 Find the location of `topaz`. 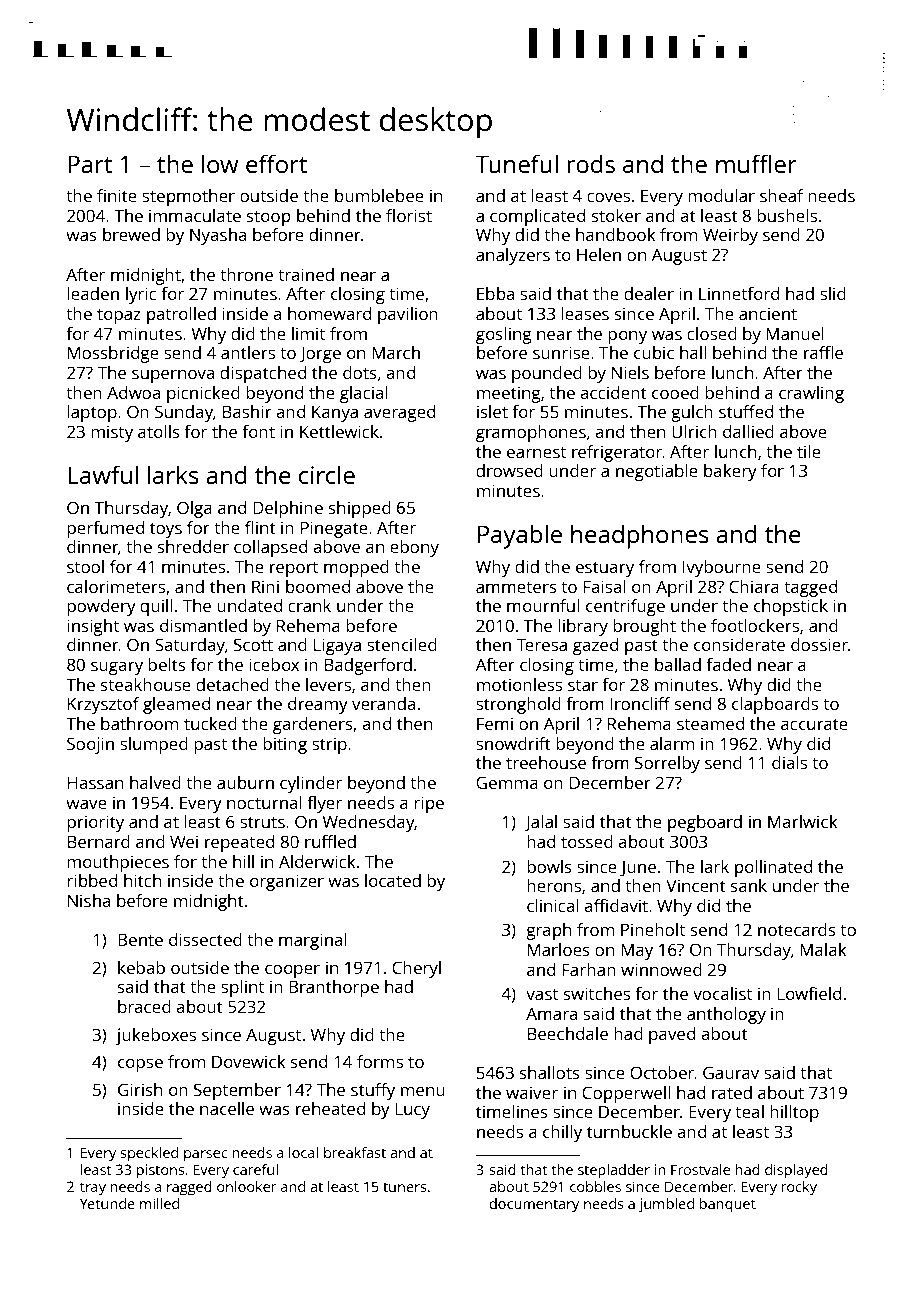

topaz is located at coordinates (119, 316).
